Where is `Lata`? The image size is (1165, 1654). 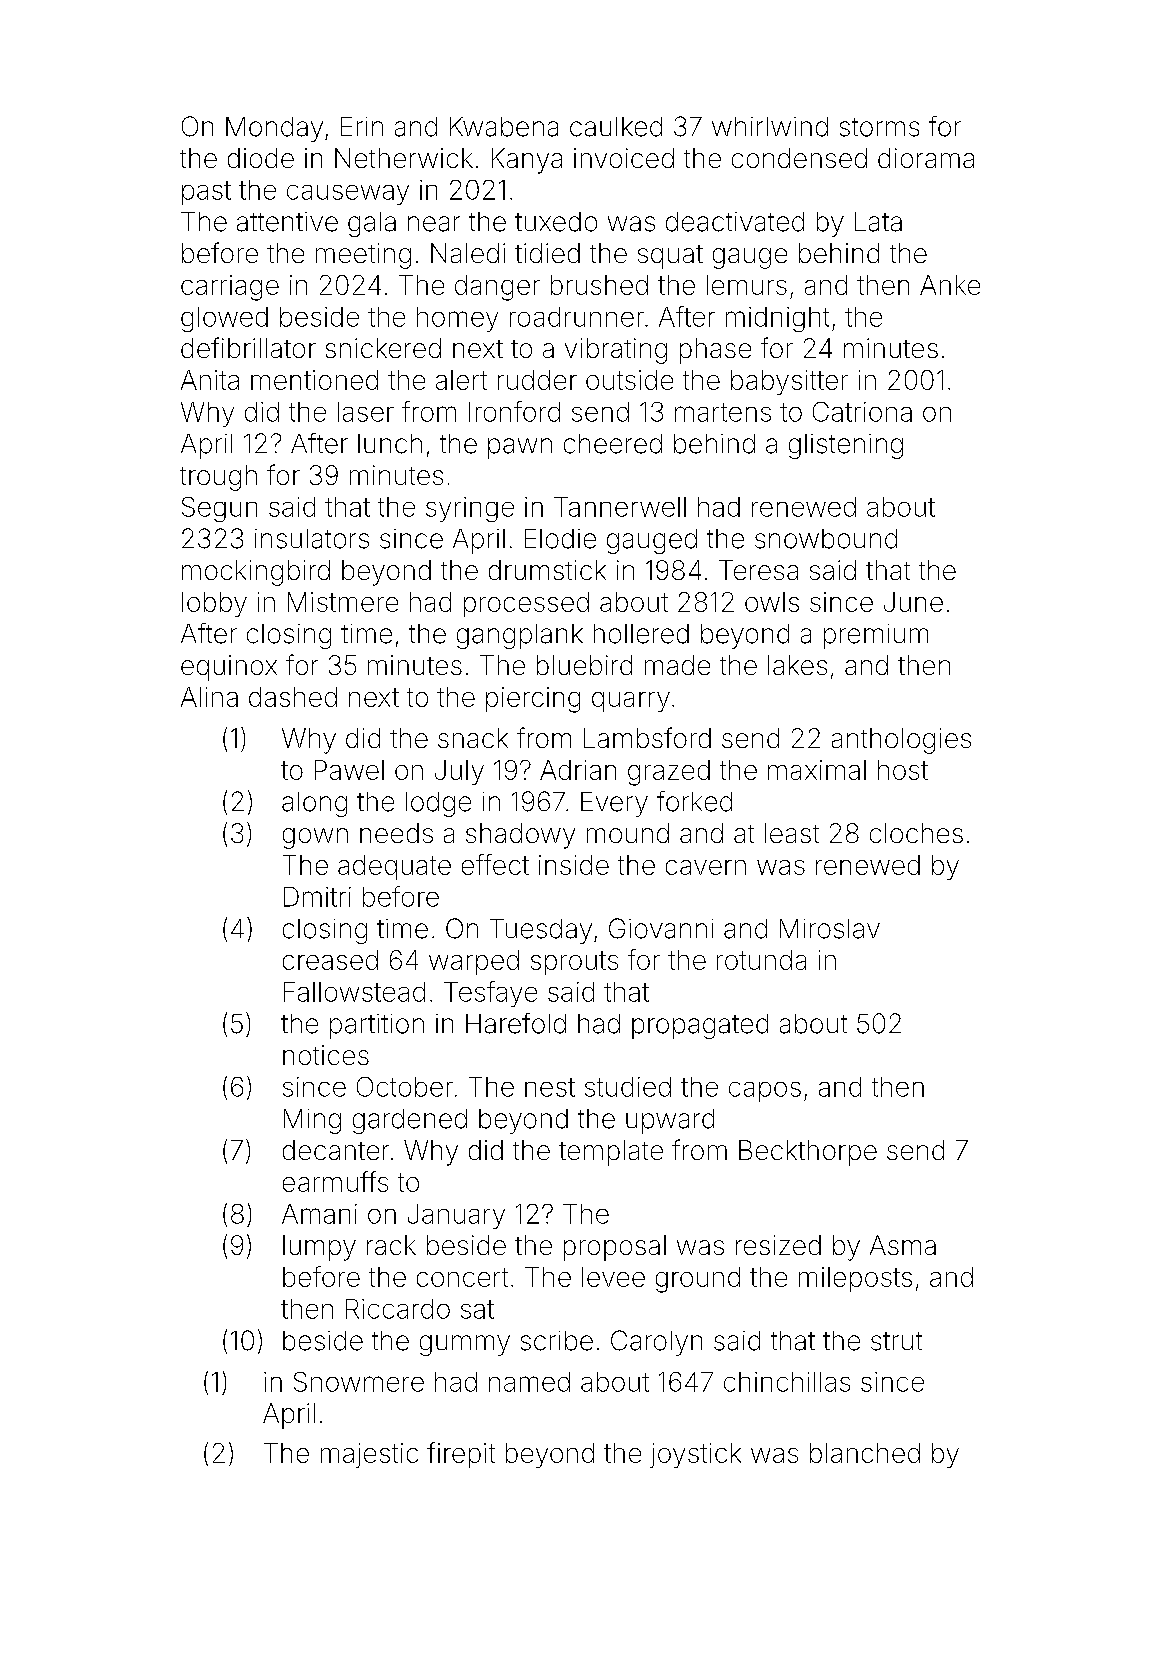
Lata is located at coordinates (878, 222).
